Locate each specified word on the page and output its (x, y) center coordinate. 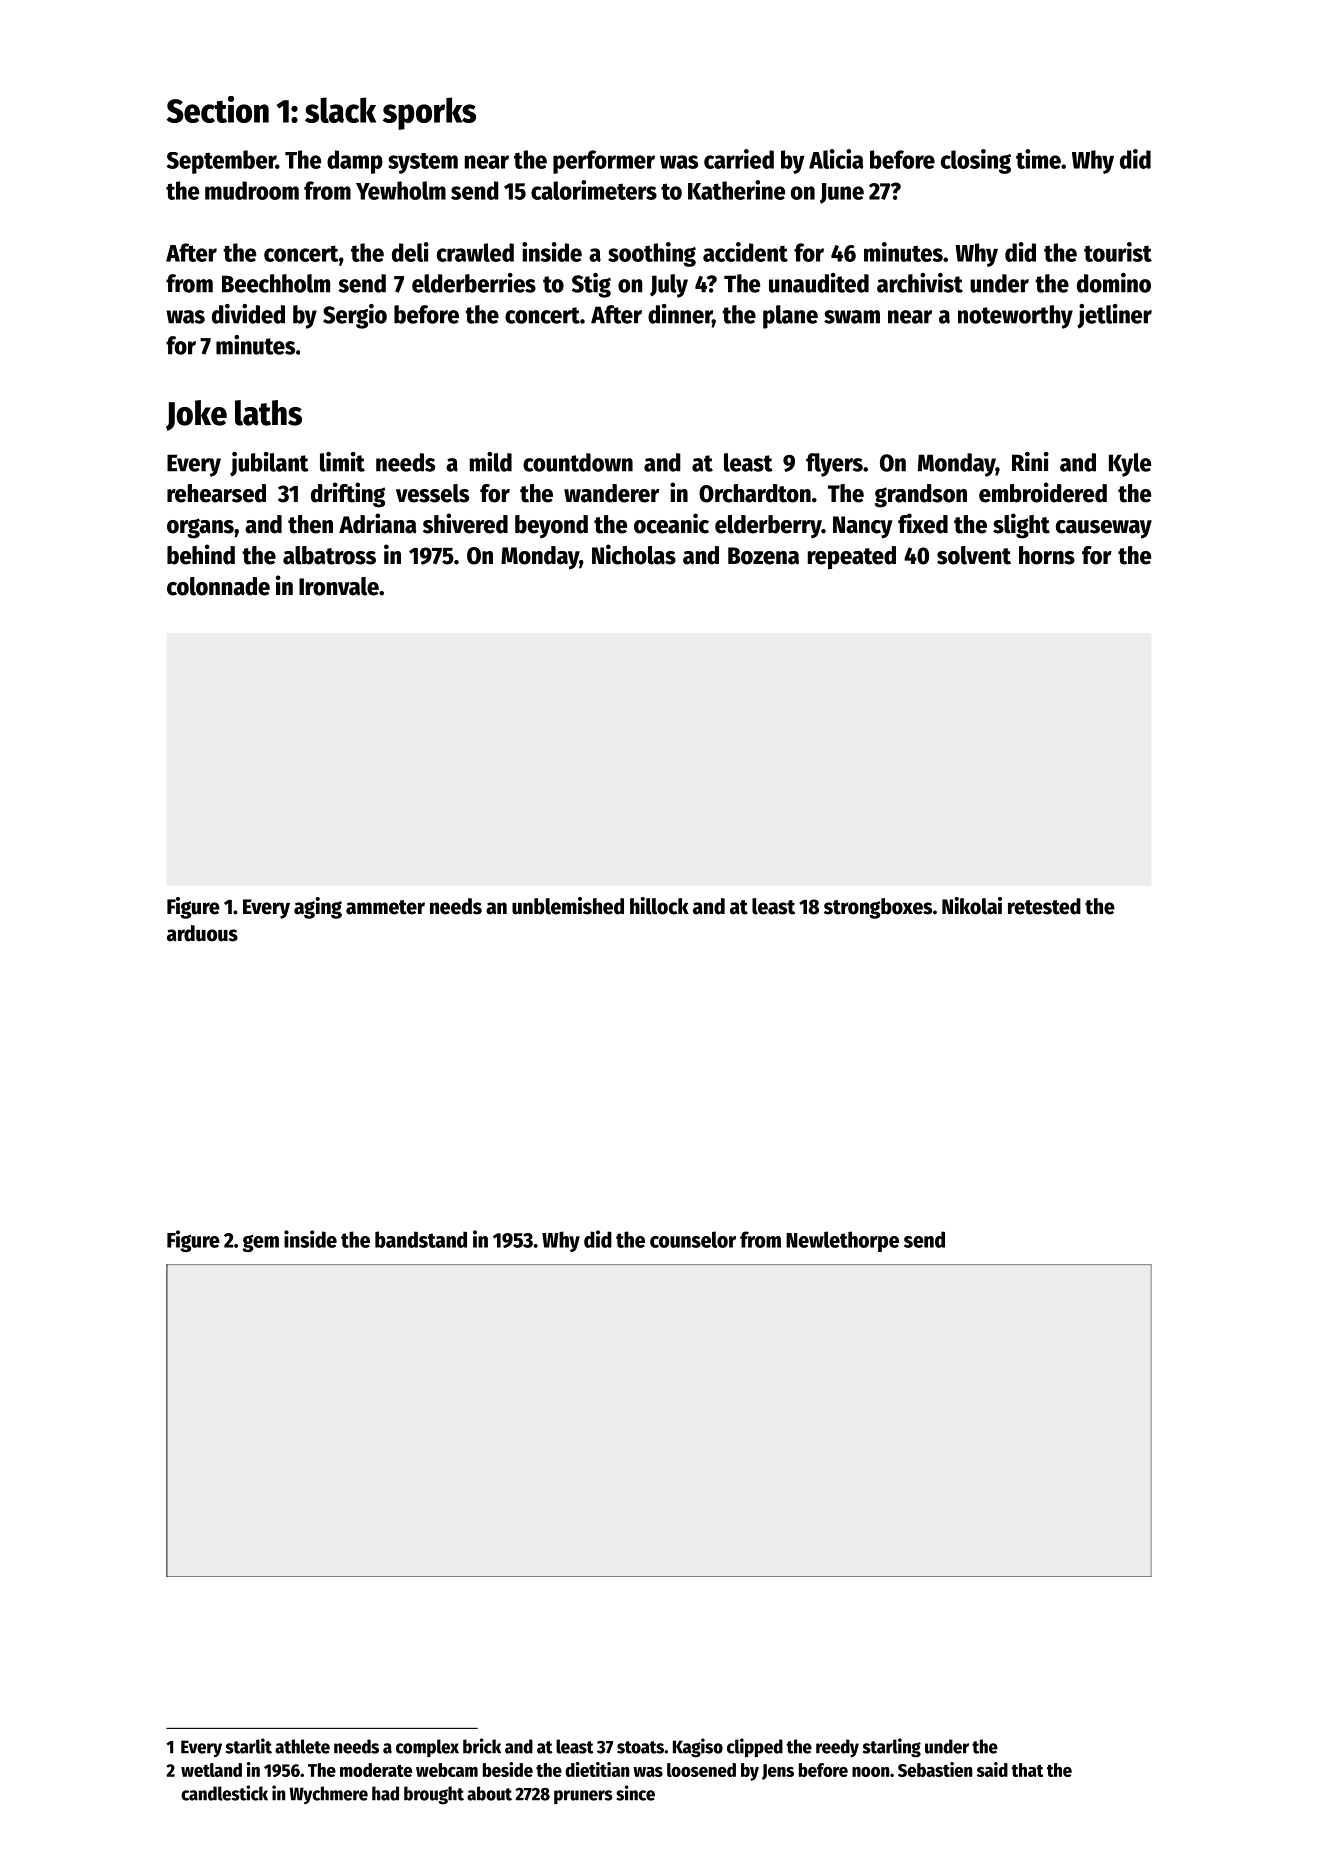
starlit (249, 1746)
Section (218, 109)
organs (200, 528)
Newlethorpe (842, 1241)
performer (604, 162)
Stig (591, 285)
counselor (693, 1239)
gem (261, 1243)
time (1038, 159)
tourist (1118, 252)
